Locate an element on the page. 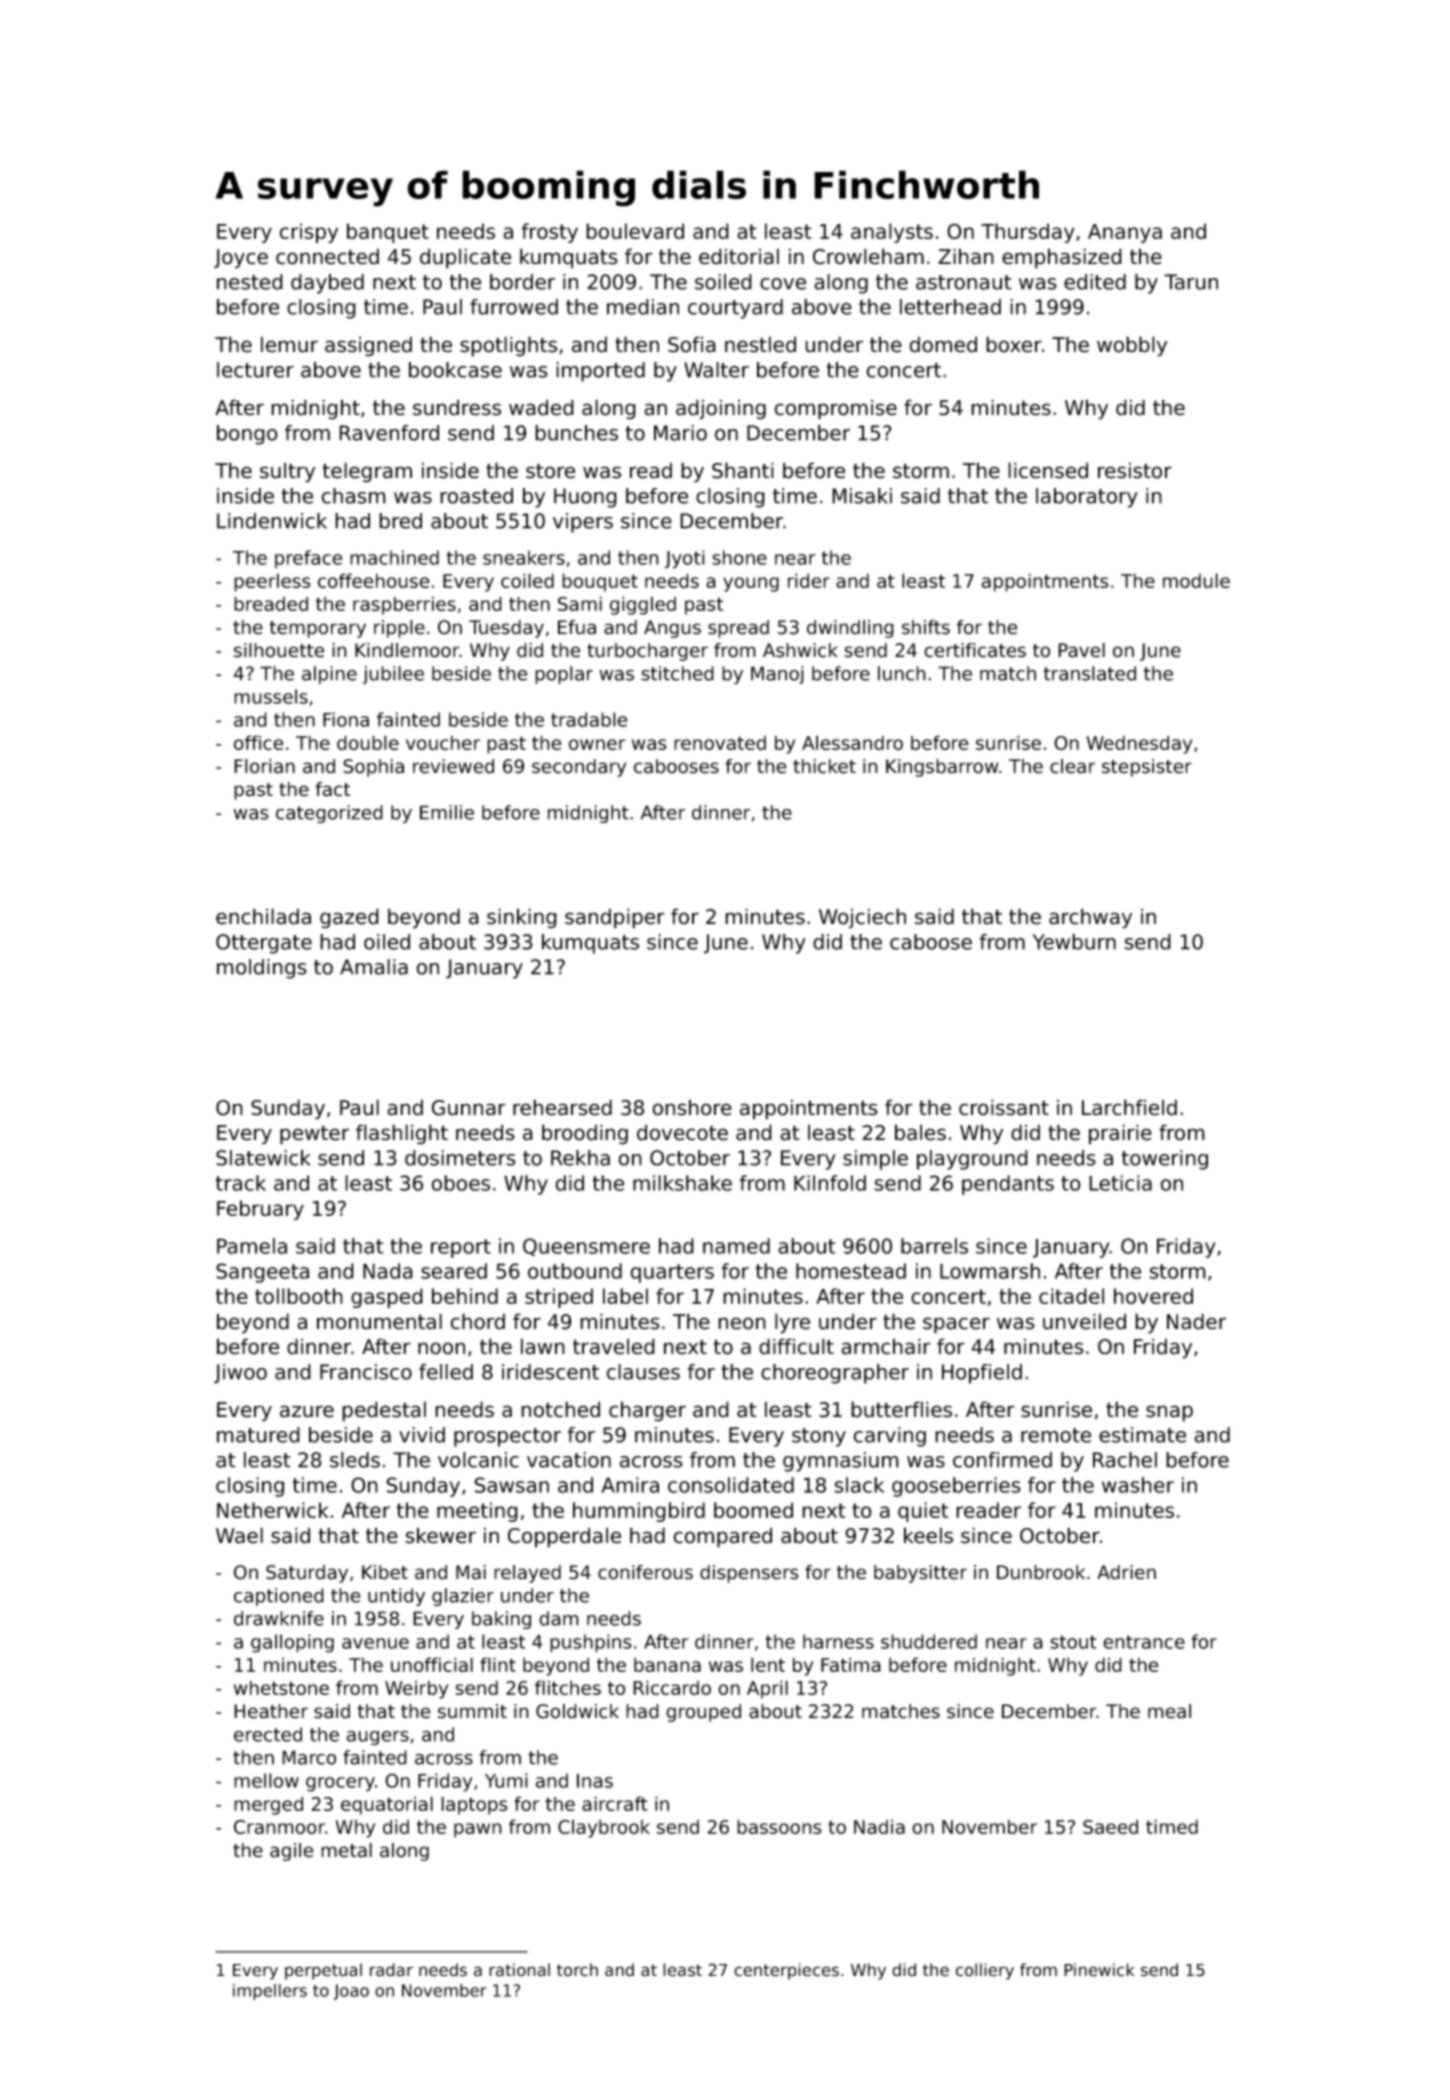 This document has height=2100, width=1450. mellow is located at coordinates (266, 1780).
